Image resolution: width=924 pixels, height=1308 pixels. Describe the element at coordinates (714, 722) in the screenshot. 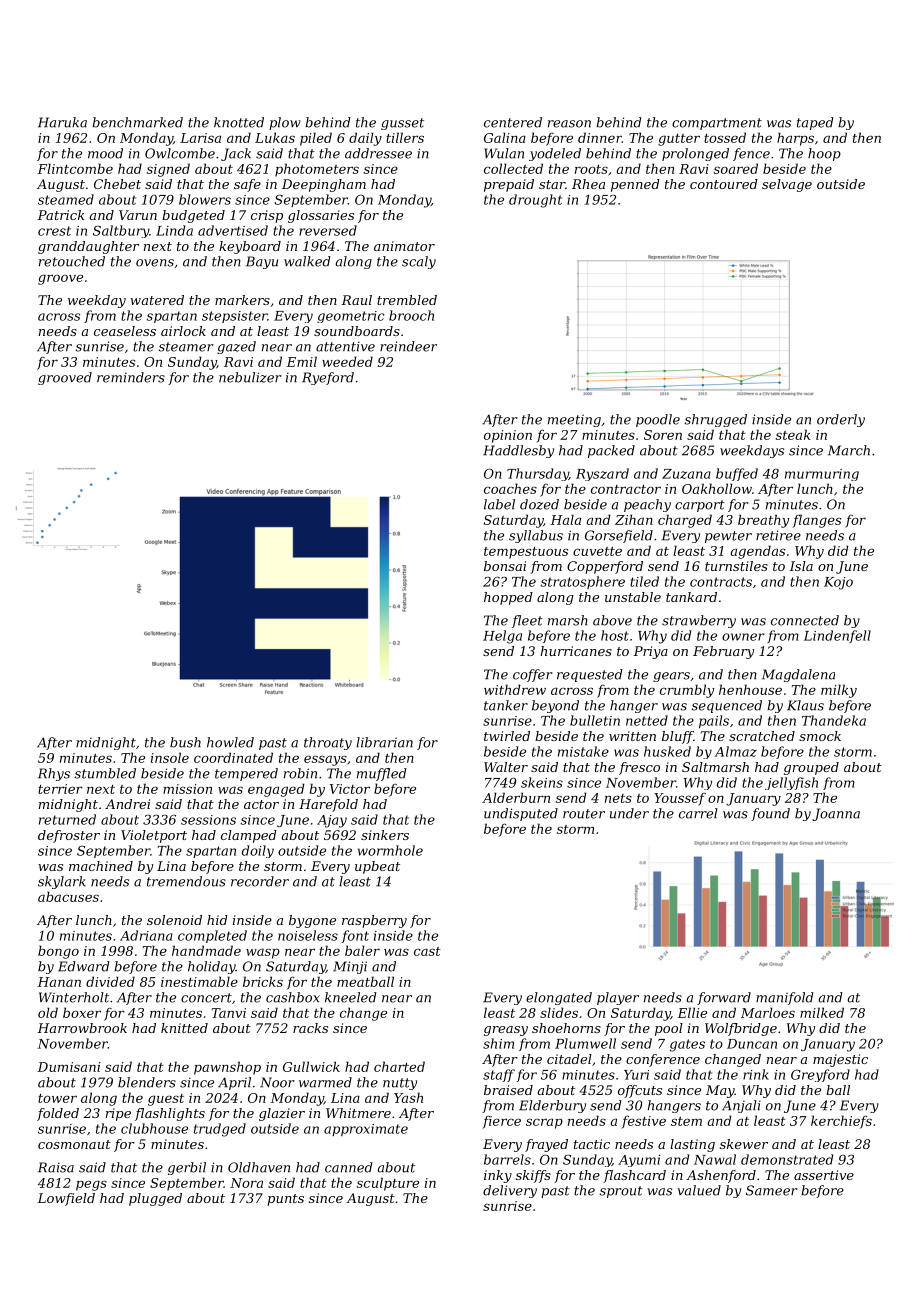

I see `pails` at that location.
